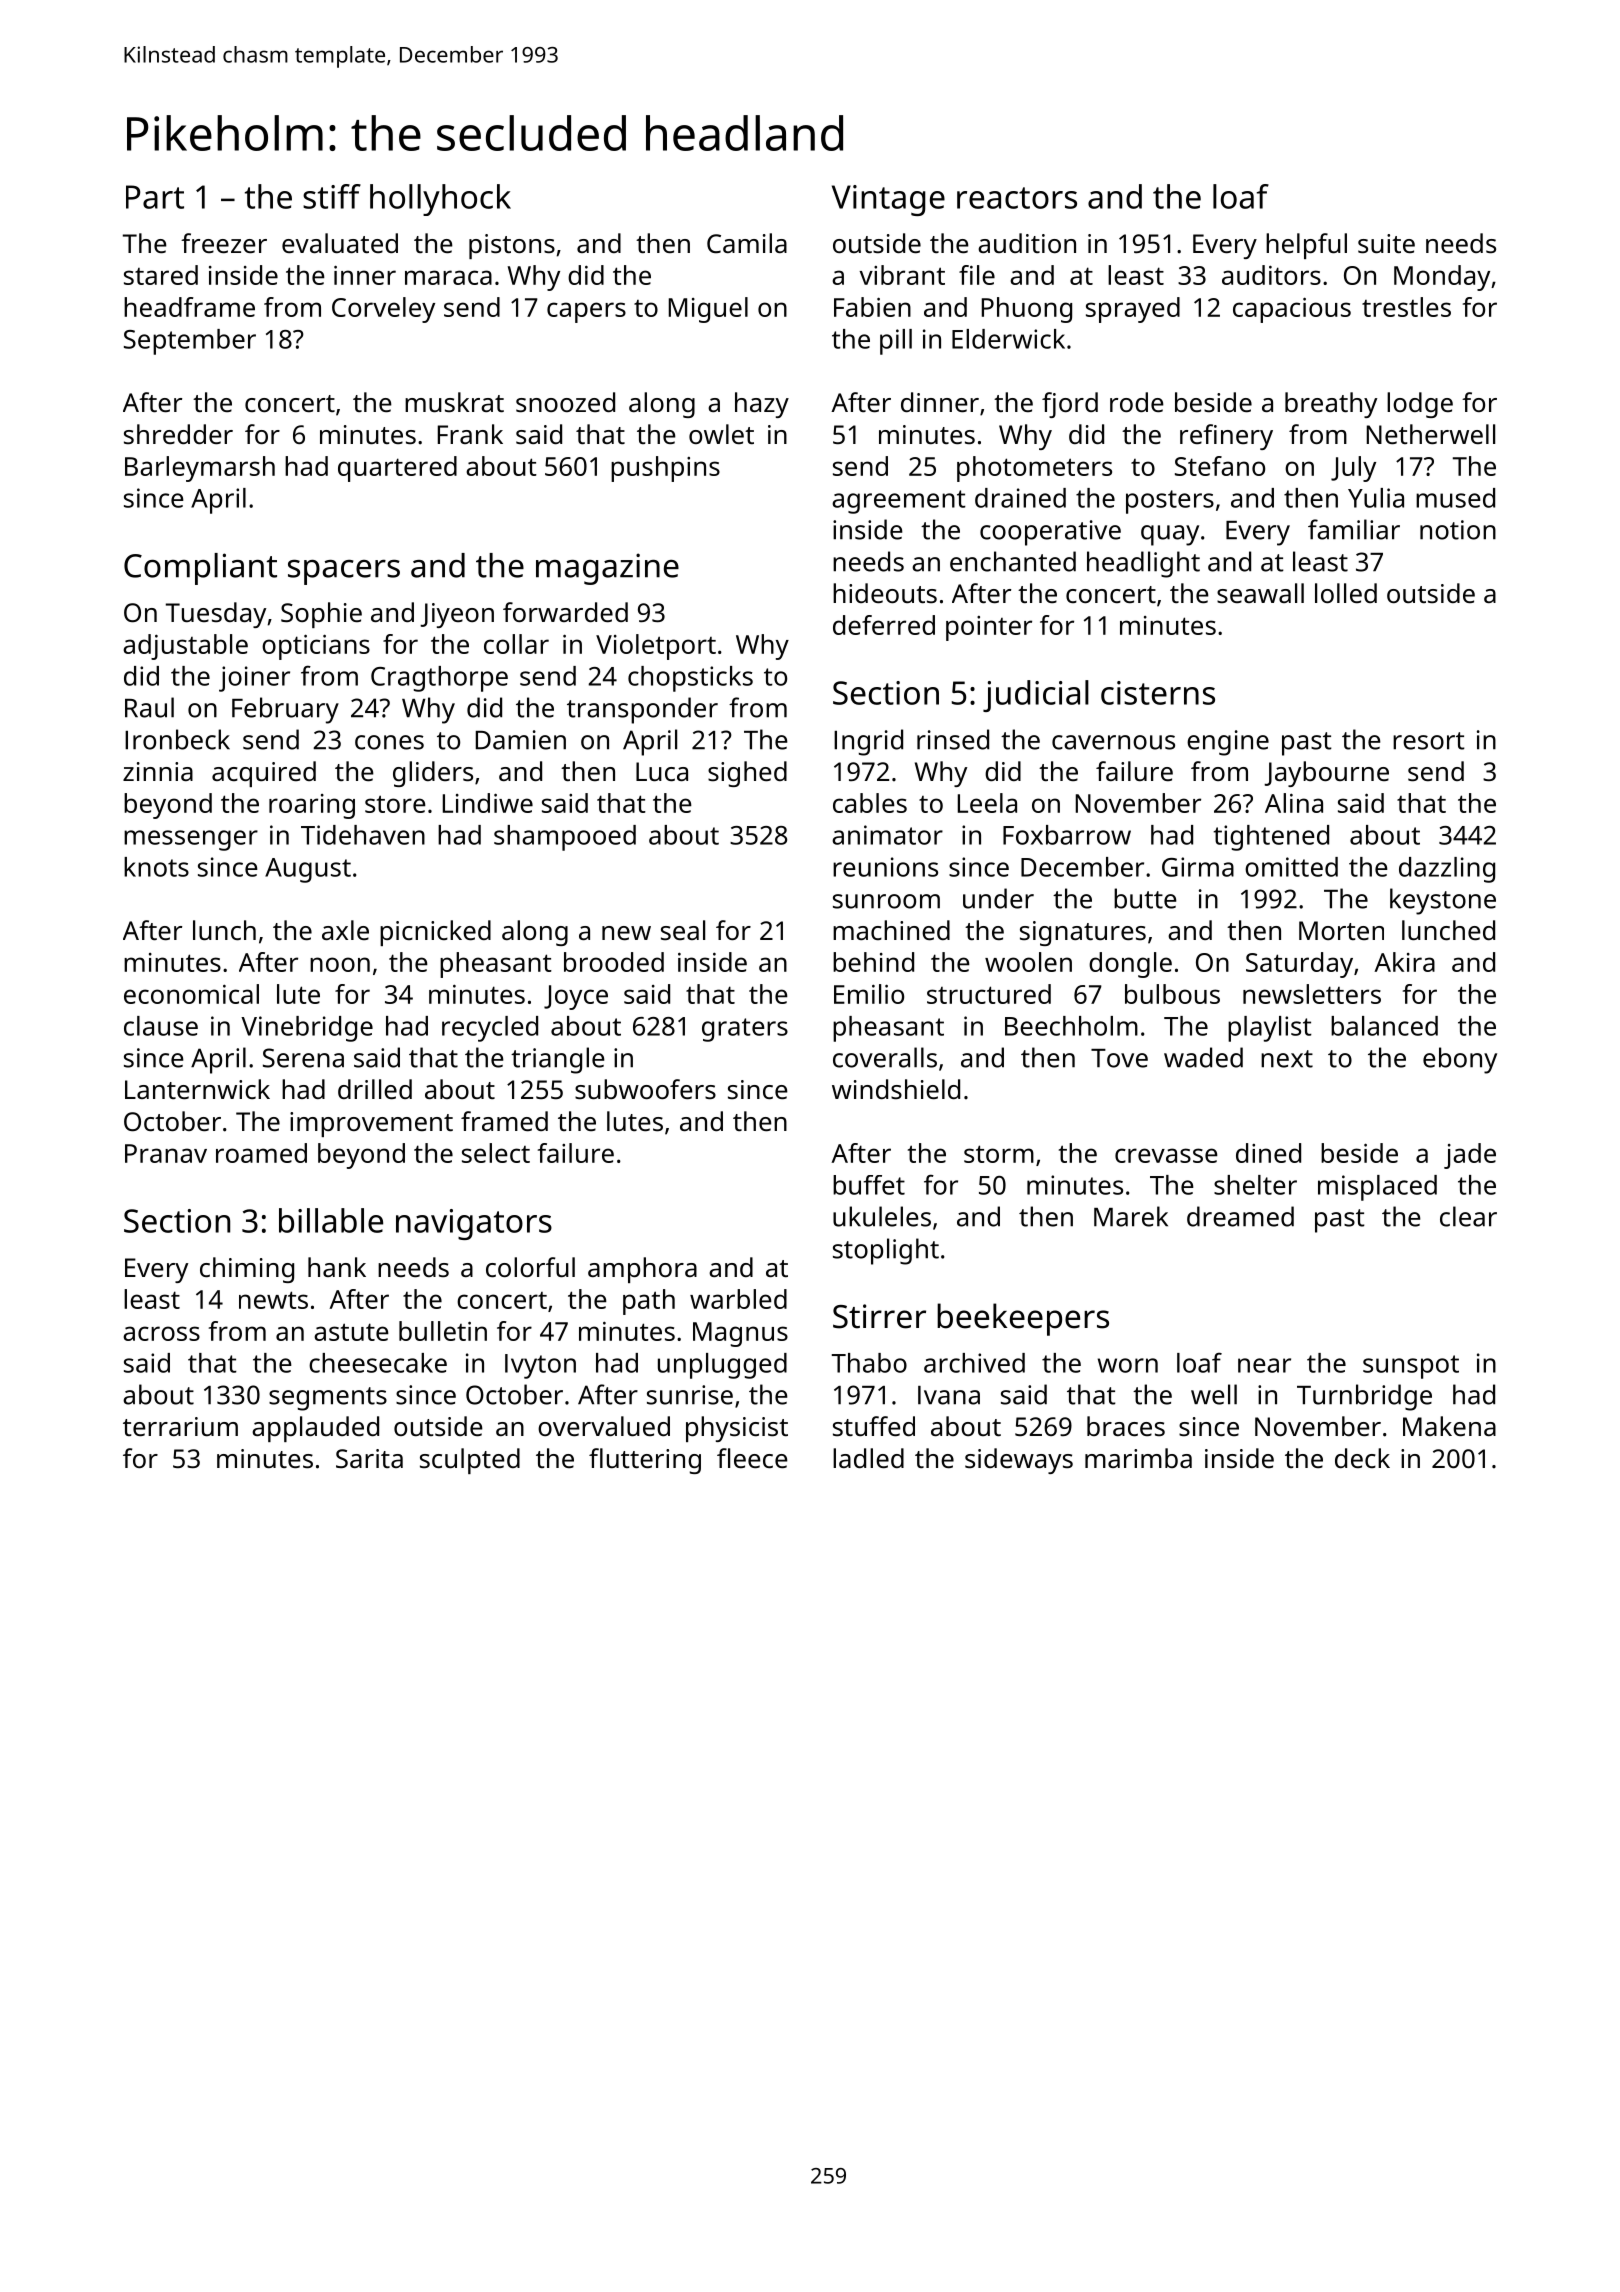 Image resolution: width=1620 pixels, height=2292 pixels. I want to click on segments, so click(328, 1399).
